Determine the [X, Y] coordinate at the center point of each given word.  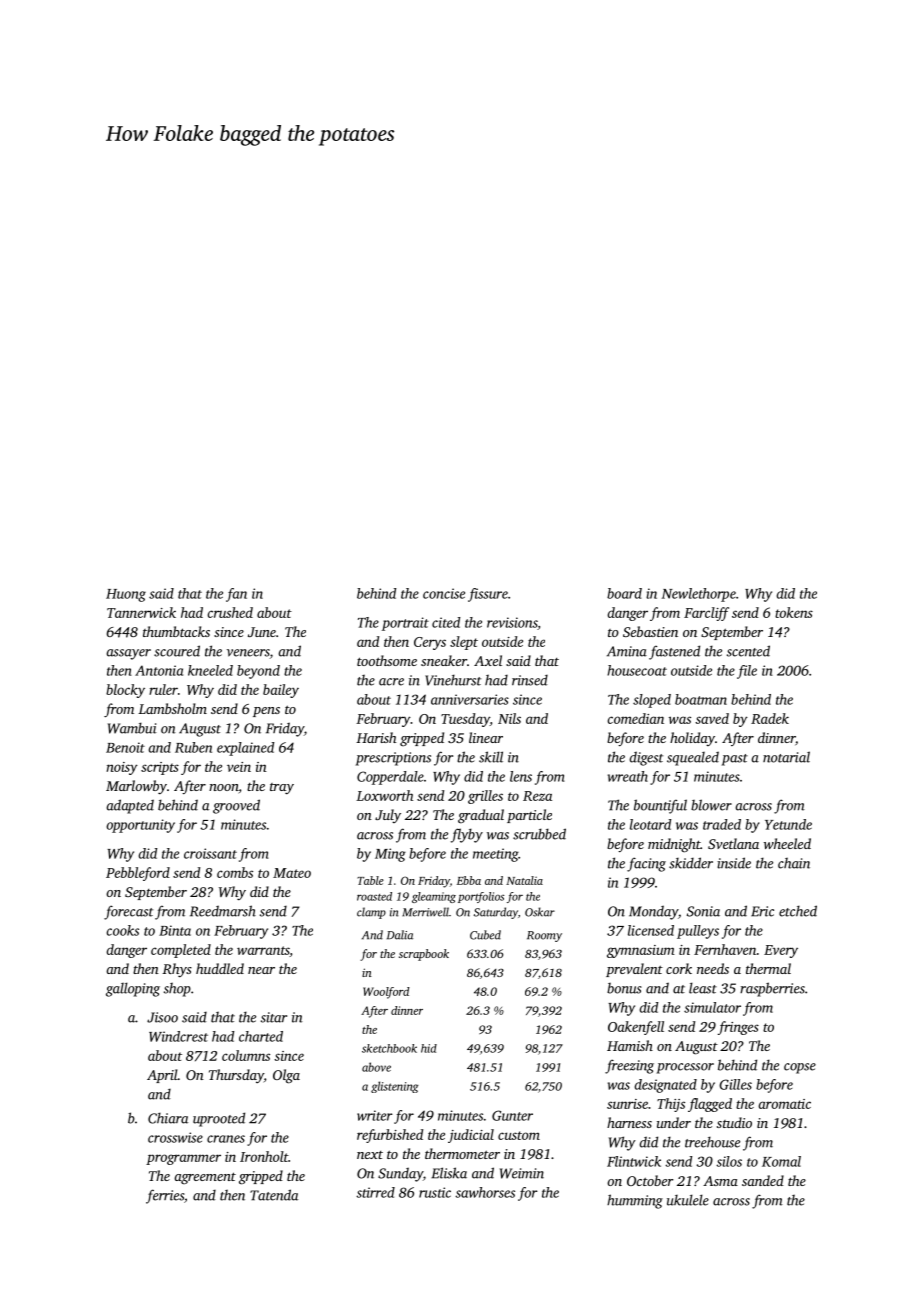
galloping [133, 989]
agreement [205, 1178]
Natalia [524, 880]
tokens [794, 612]
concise [444, 593]
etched [798, 911]
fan [236, 595]
